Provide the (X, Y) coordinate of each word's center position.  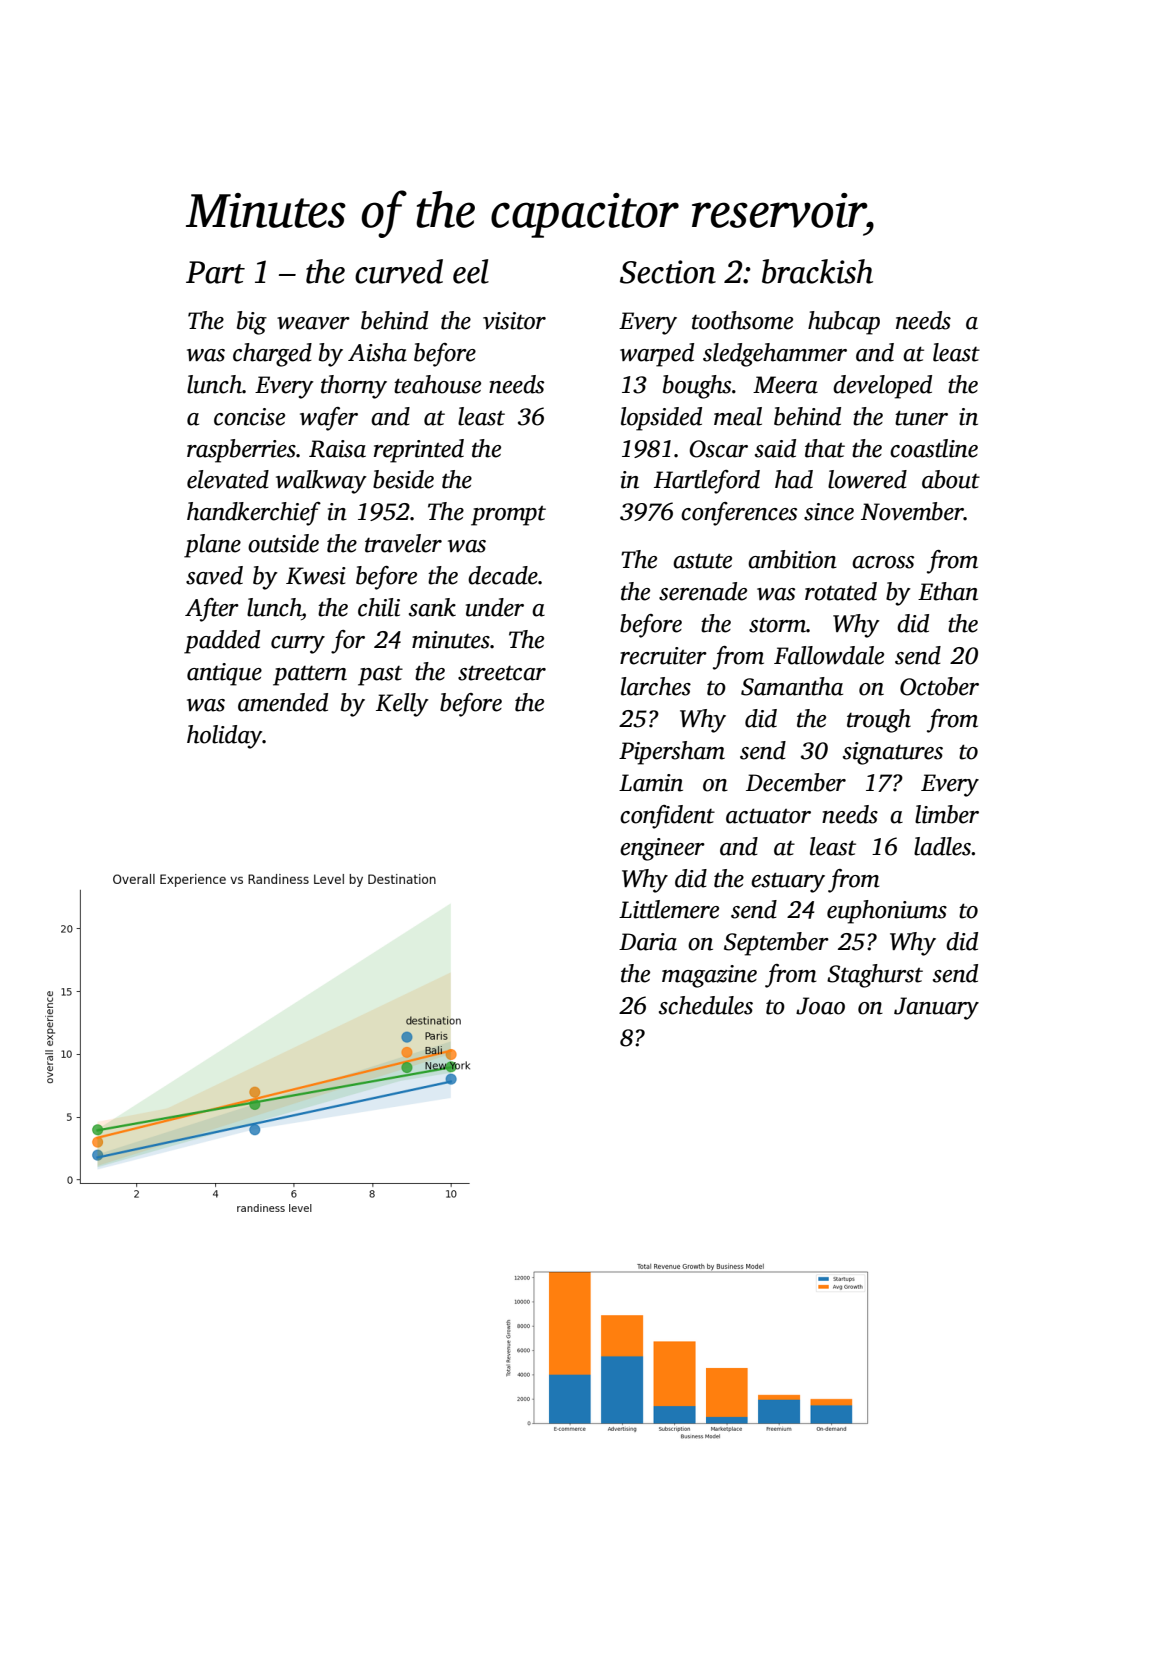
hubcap (844, 323)
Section (668, 272)
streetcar (502, 673)
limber (947, 814)
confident (667, 817)
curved (399, 271)
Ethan (948, 591)
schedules (706, 1005)
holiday (225, 737)
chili (379, 607)
